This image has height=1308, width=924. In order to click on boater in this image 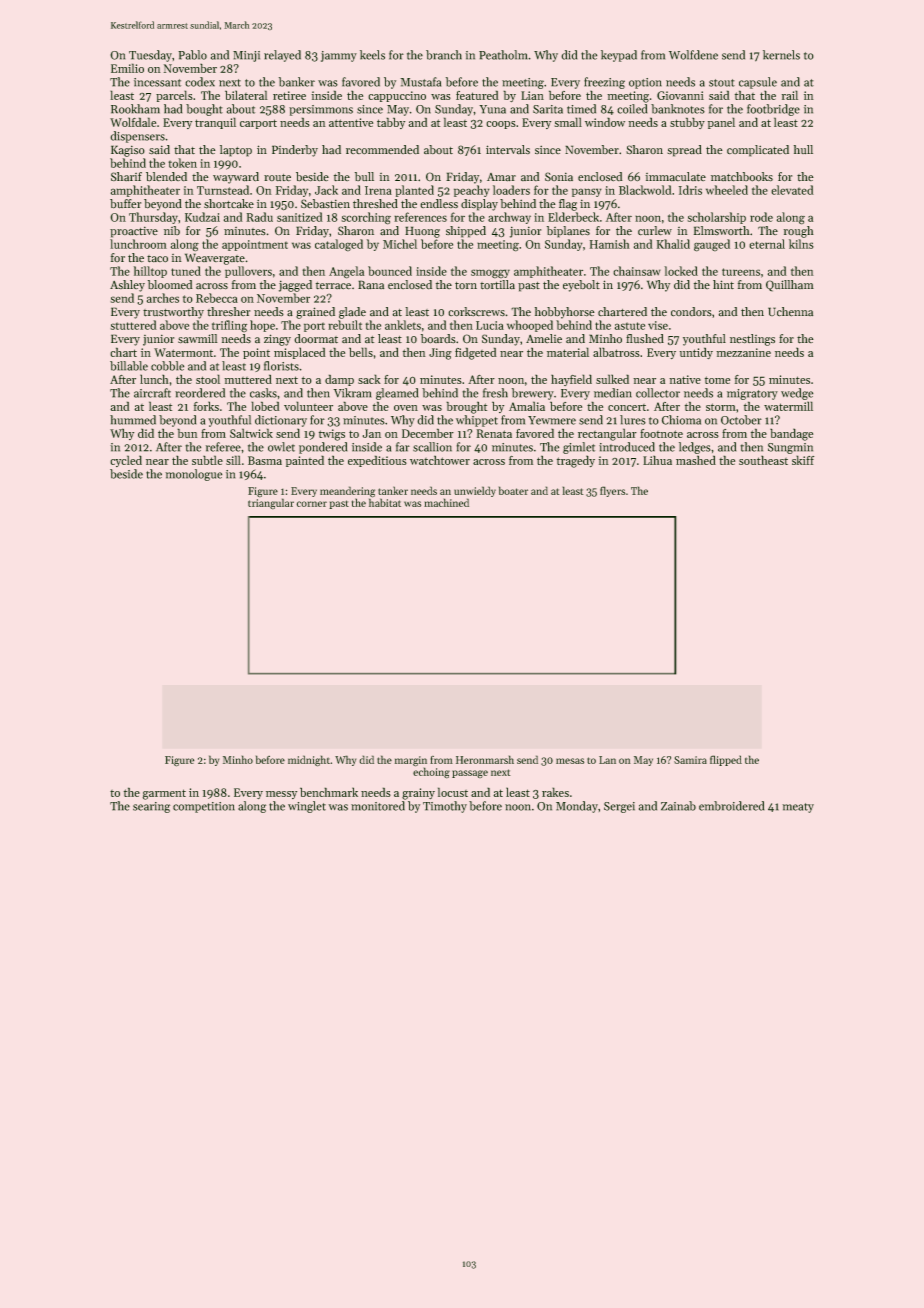, I will do `click(513, 490)`.
